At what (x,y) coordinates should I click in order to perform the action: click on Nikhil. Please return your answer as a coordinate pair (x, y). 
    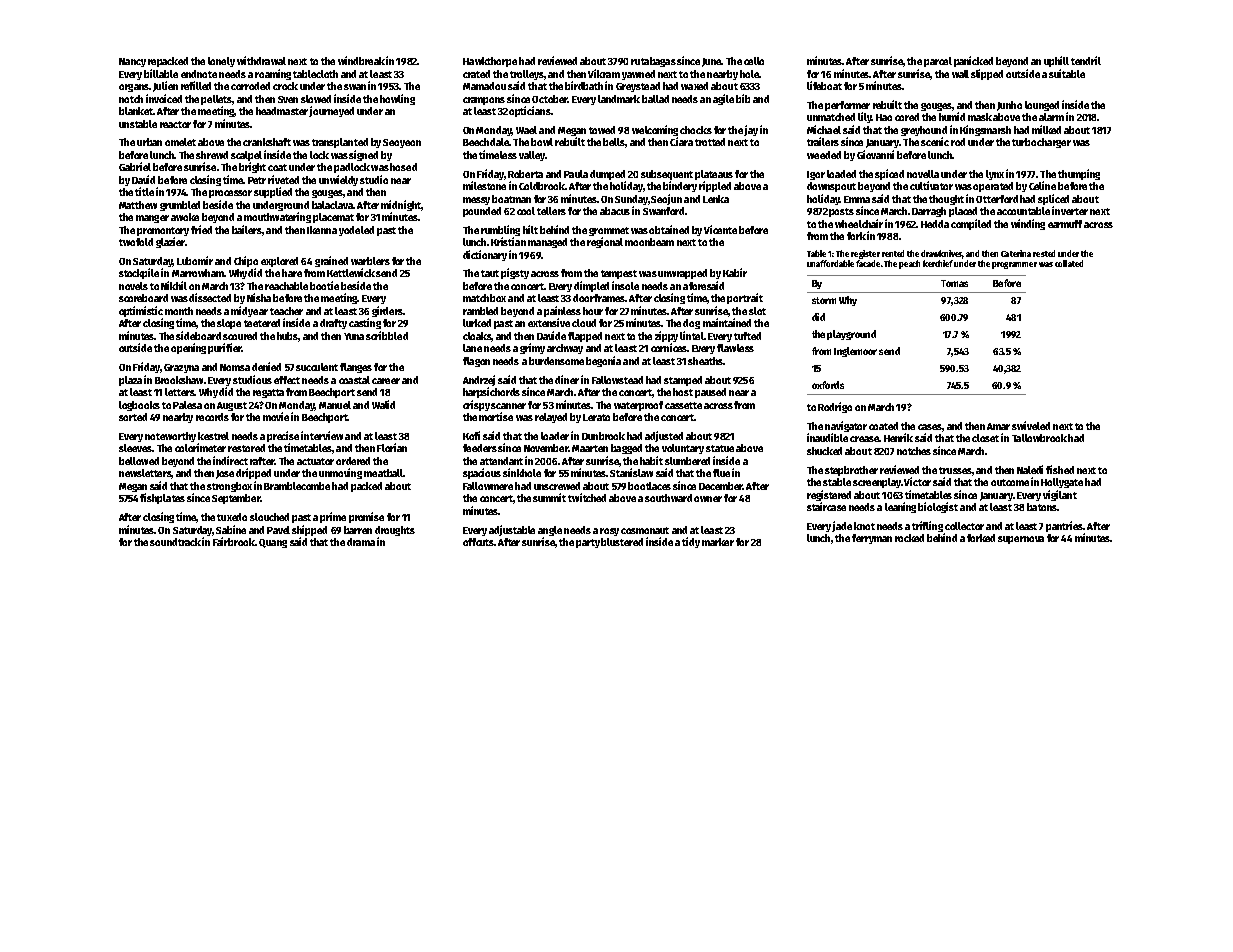
    Looking at the image, I should click on (174, 285).
